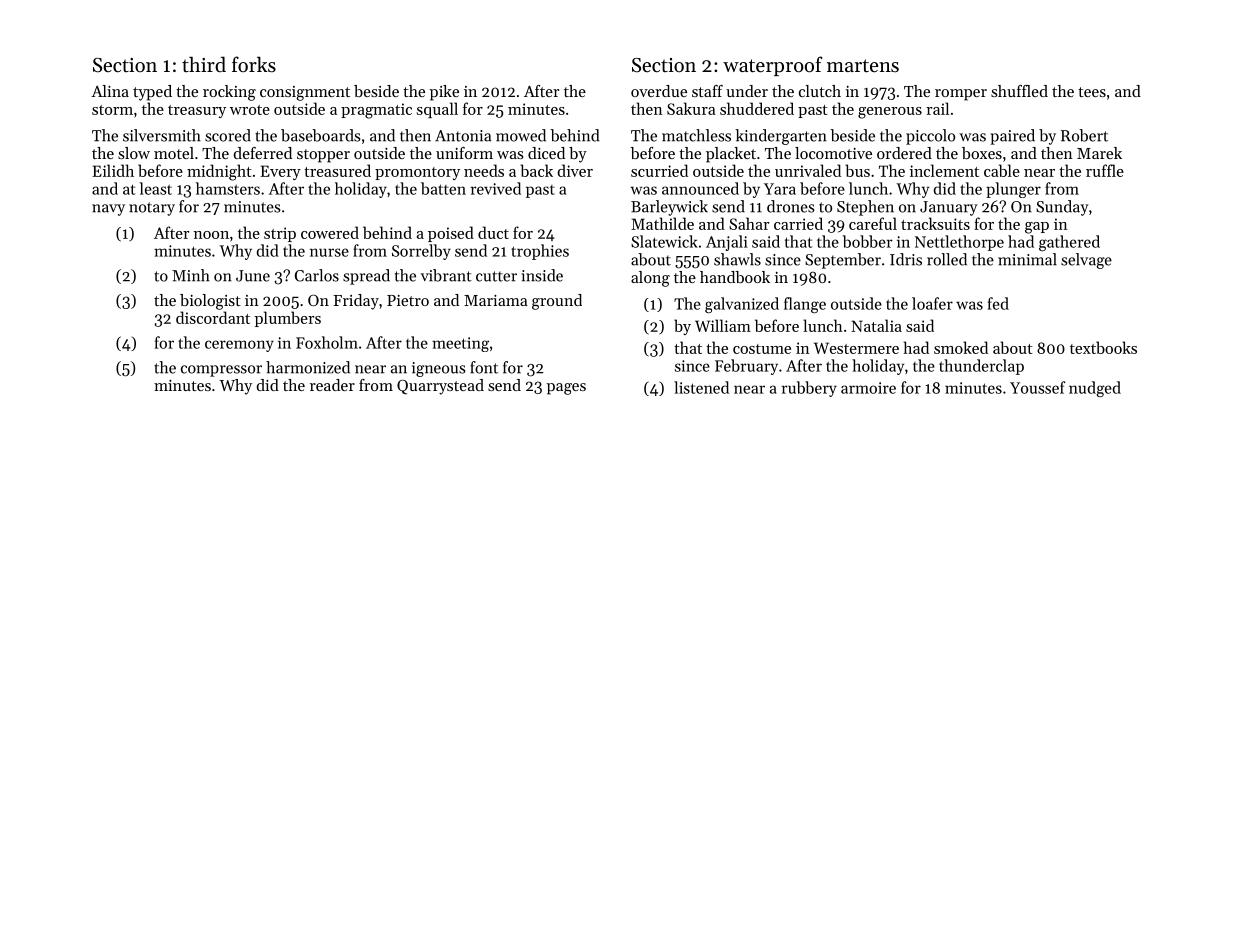 This screenshot has height=952, width=1233. What do you see at coordinates (191, 275) in the screenshot?
I see `Minh` at bounding box center [191, 275].
